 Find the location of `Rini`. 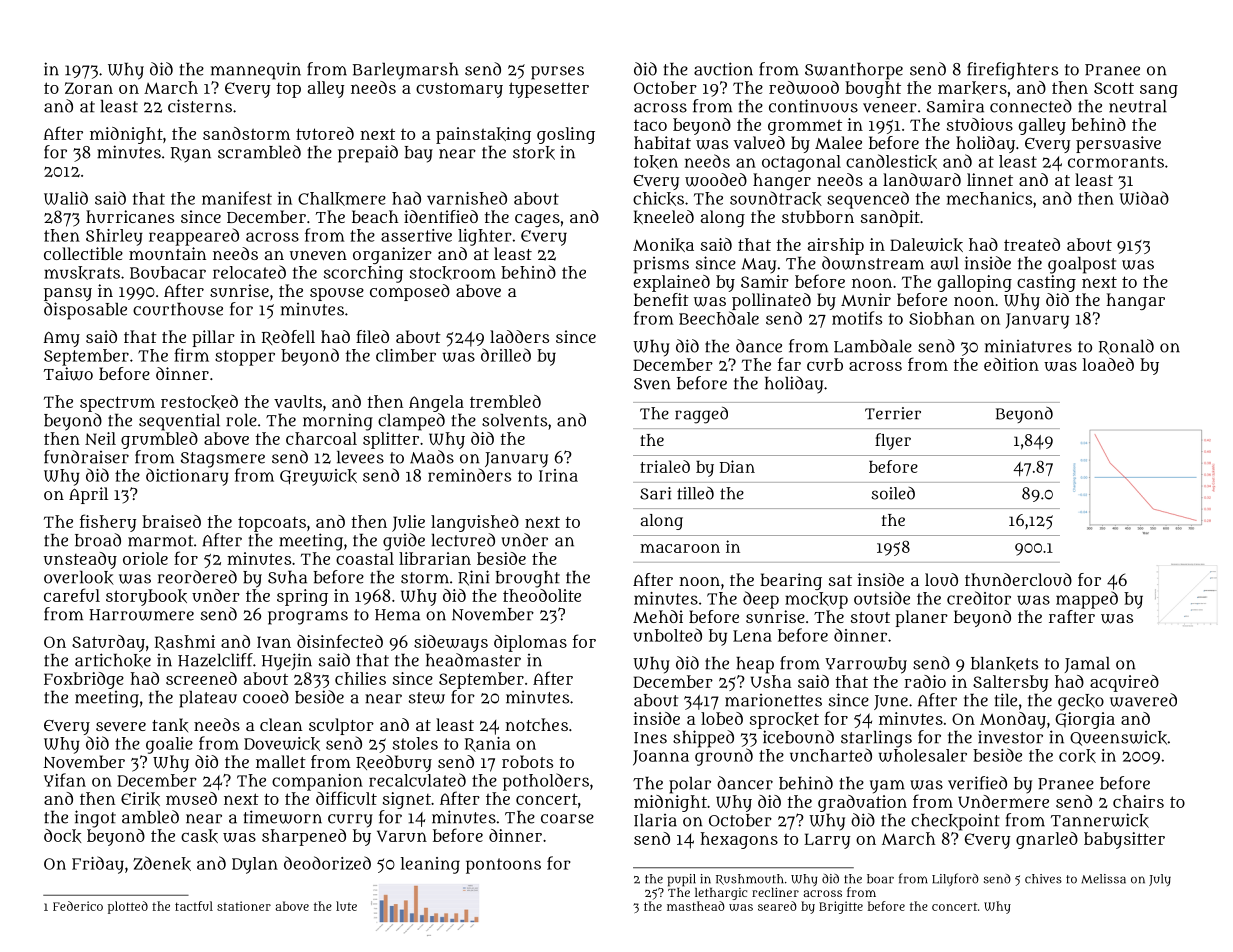

Rini is located at coordinates (474, 578).
